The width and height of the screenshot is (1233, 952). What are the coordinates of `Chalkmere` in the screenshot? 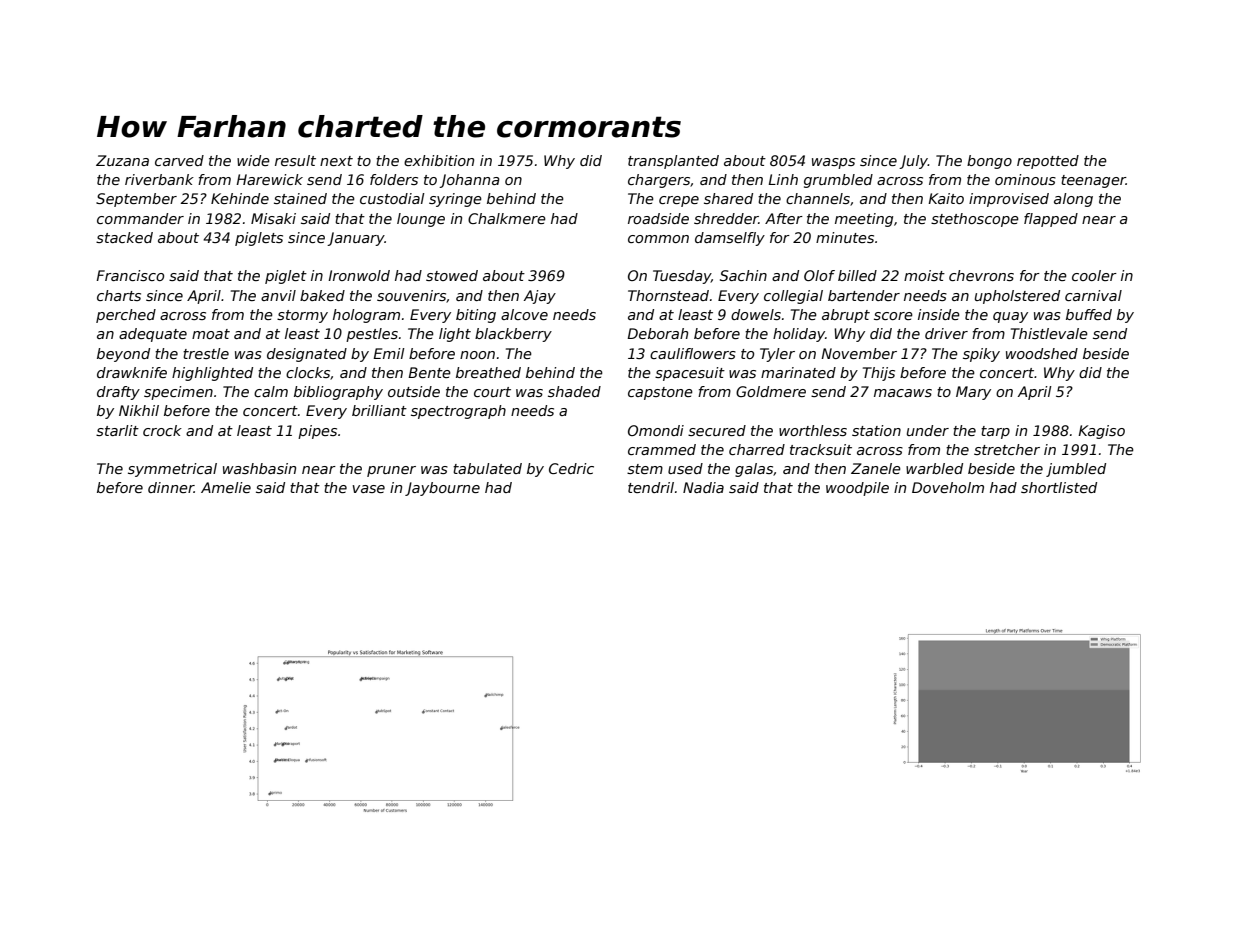 It's located at (507, 218).
